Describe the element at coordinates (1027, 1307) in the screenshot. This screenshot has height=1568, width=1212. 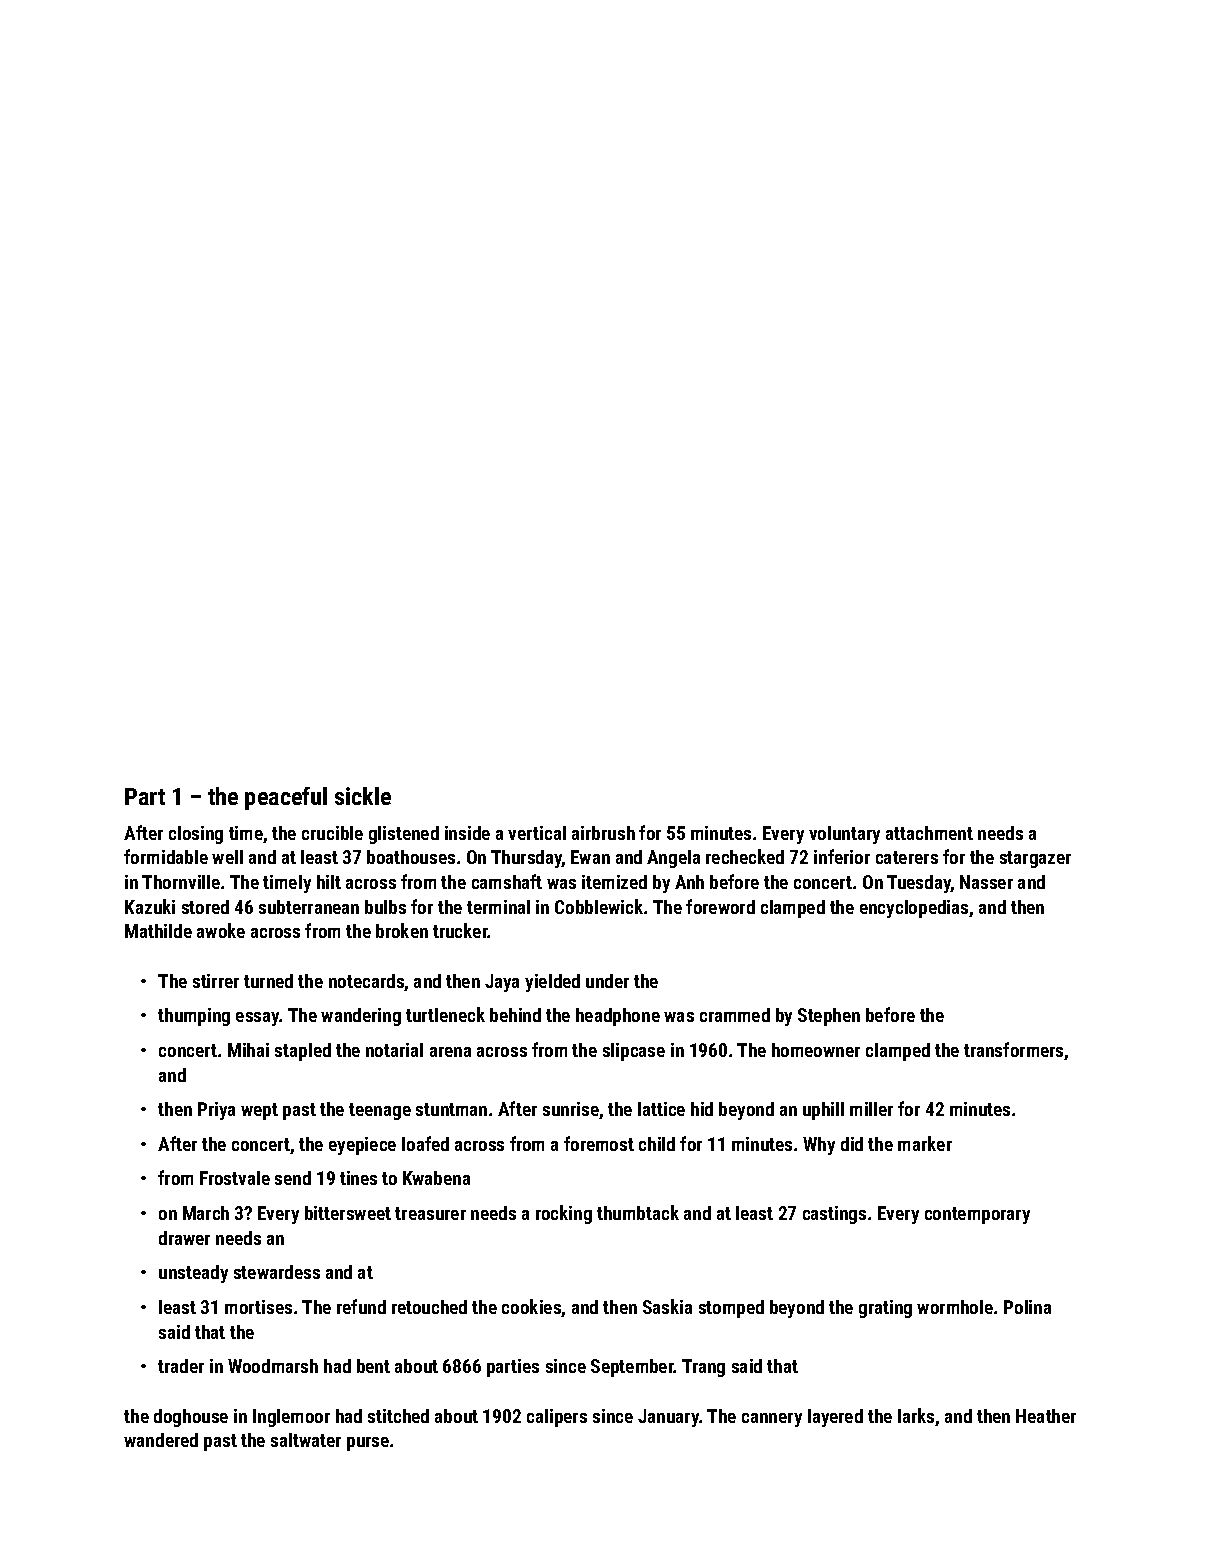
I see `Polina` at that location.
